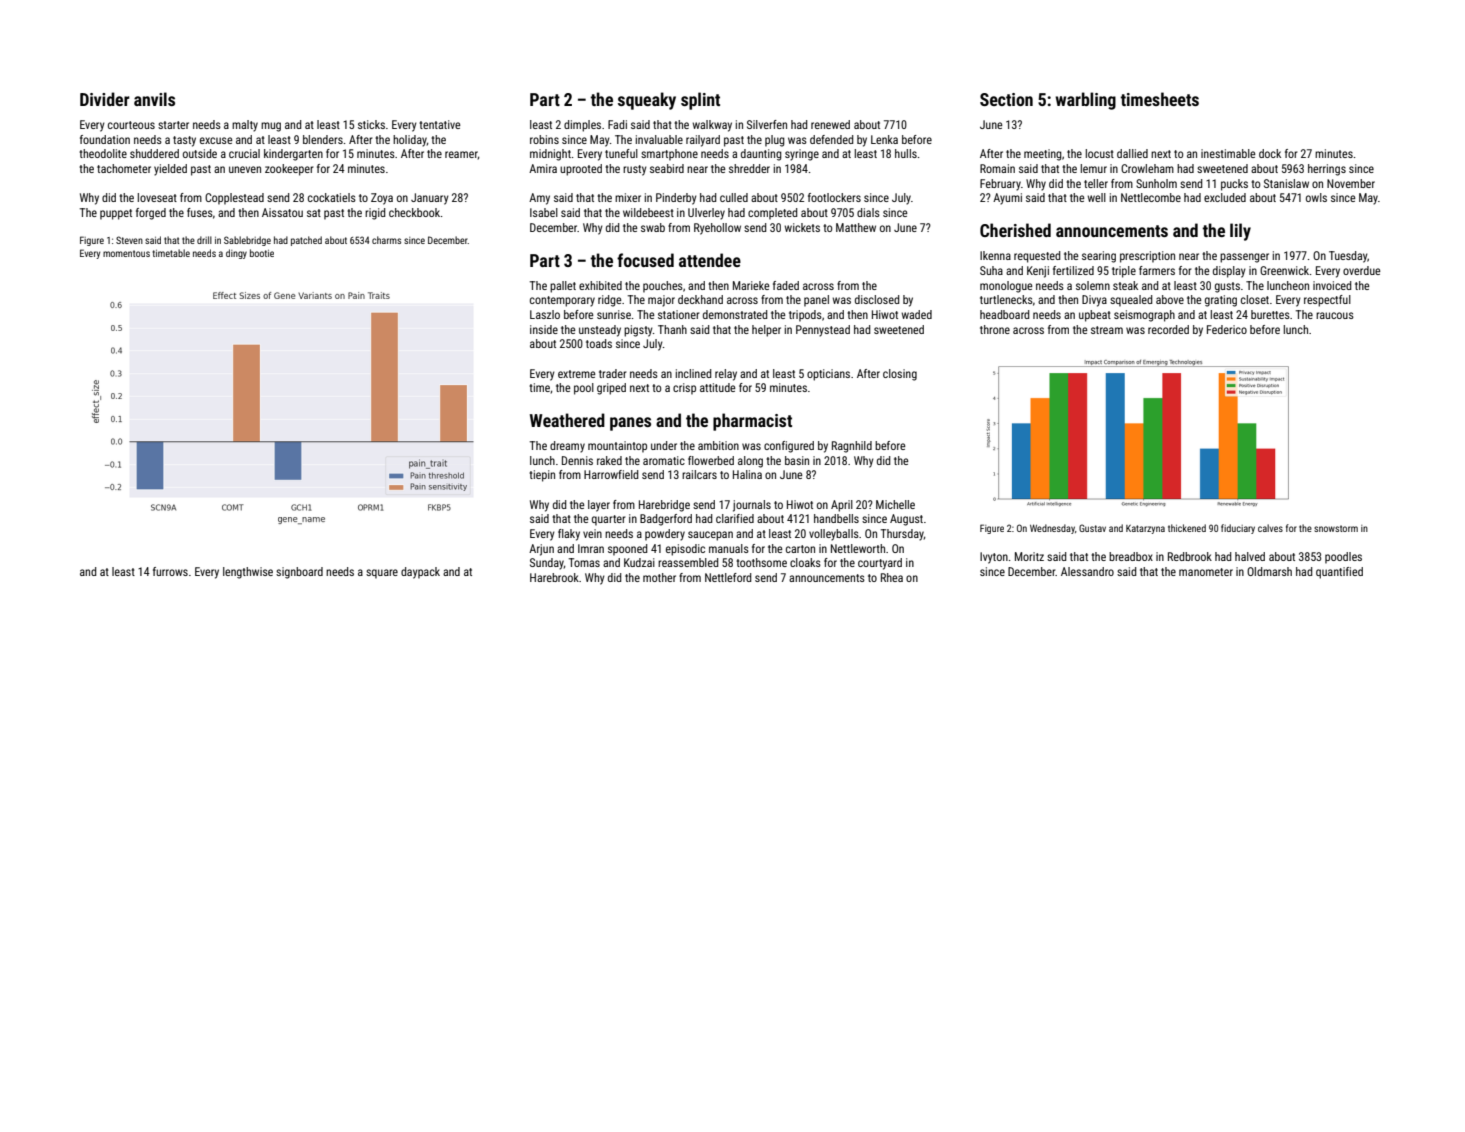  I want to click on tachometer, so click(124, 168).
